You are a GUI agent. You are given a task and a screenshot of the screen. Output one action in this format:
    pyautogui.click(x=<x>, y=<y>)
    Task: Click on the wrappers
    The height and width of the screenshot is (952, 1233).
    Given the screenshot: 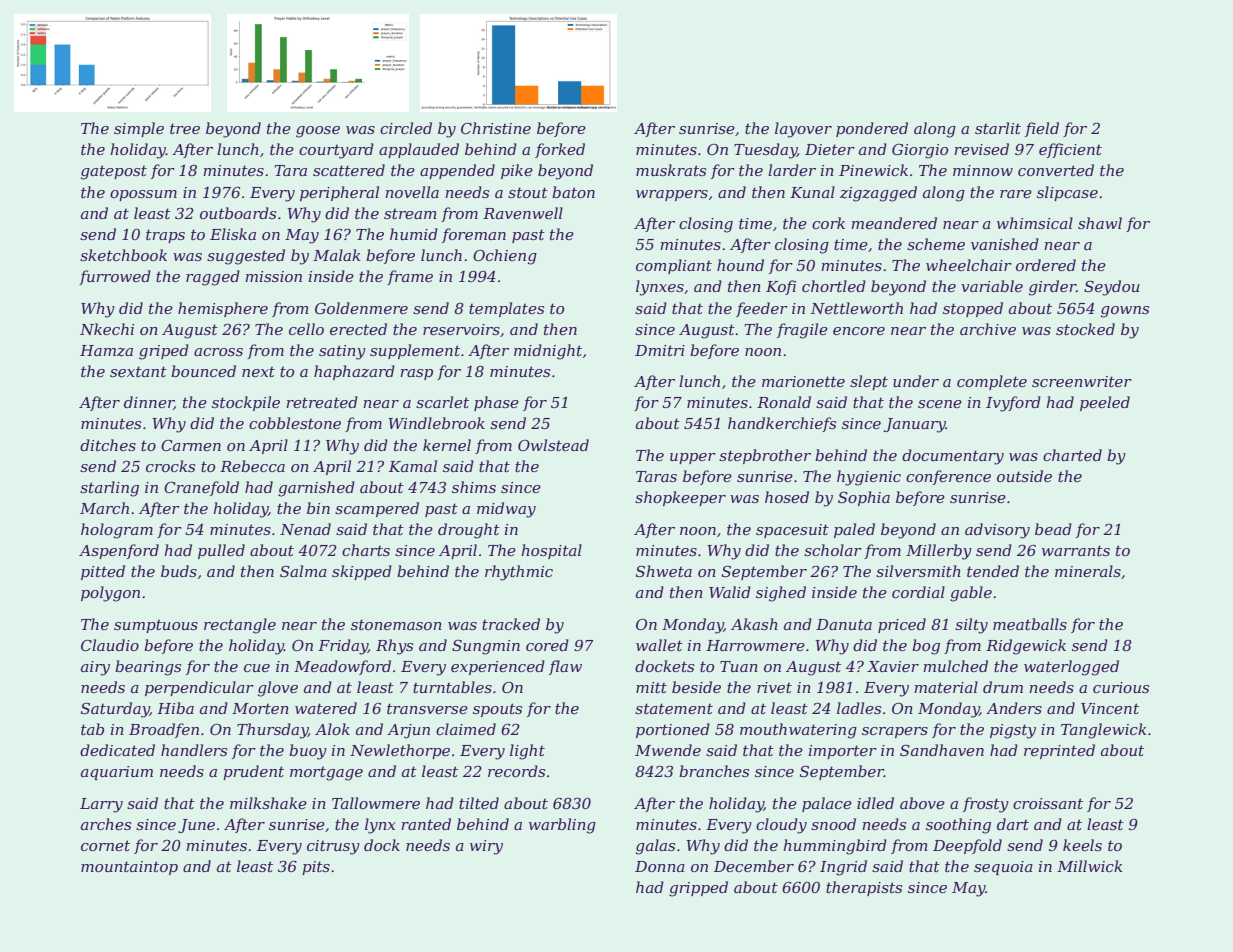 What is the action you would take?
    pyautogui.click(x=672, y=195)
